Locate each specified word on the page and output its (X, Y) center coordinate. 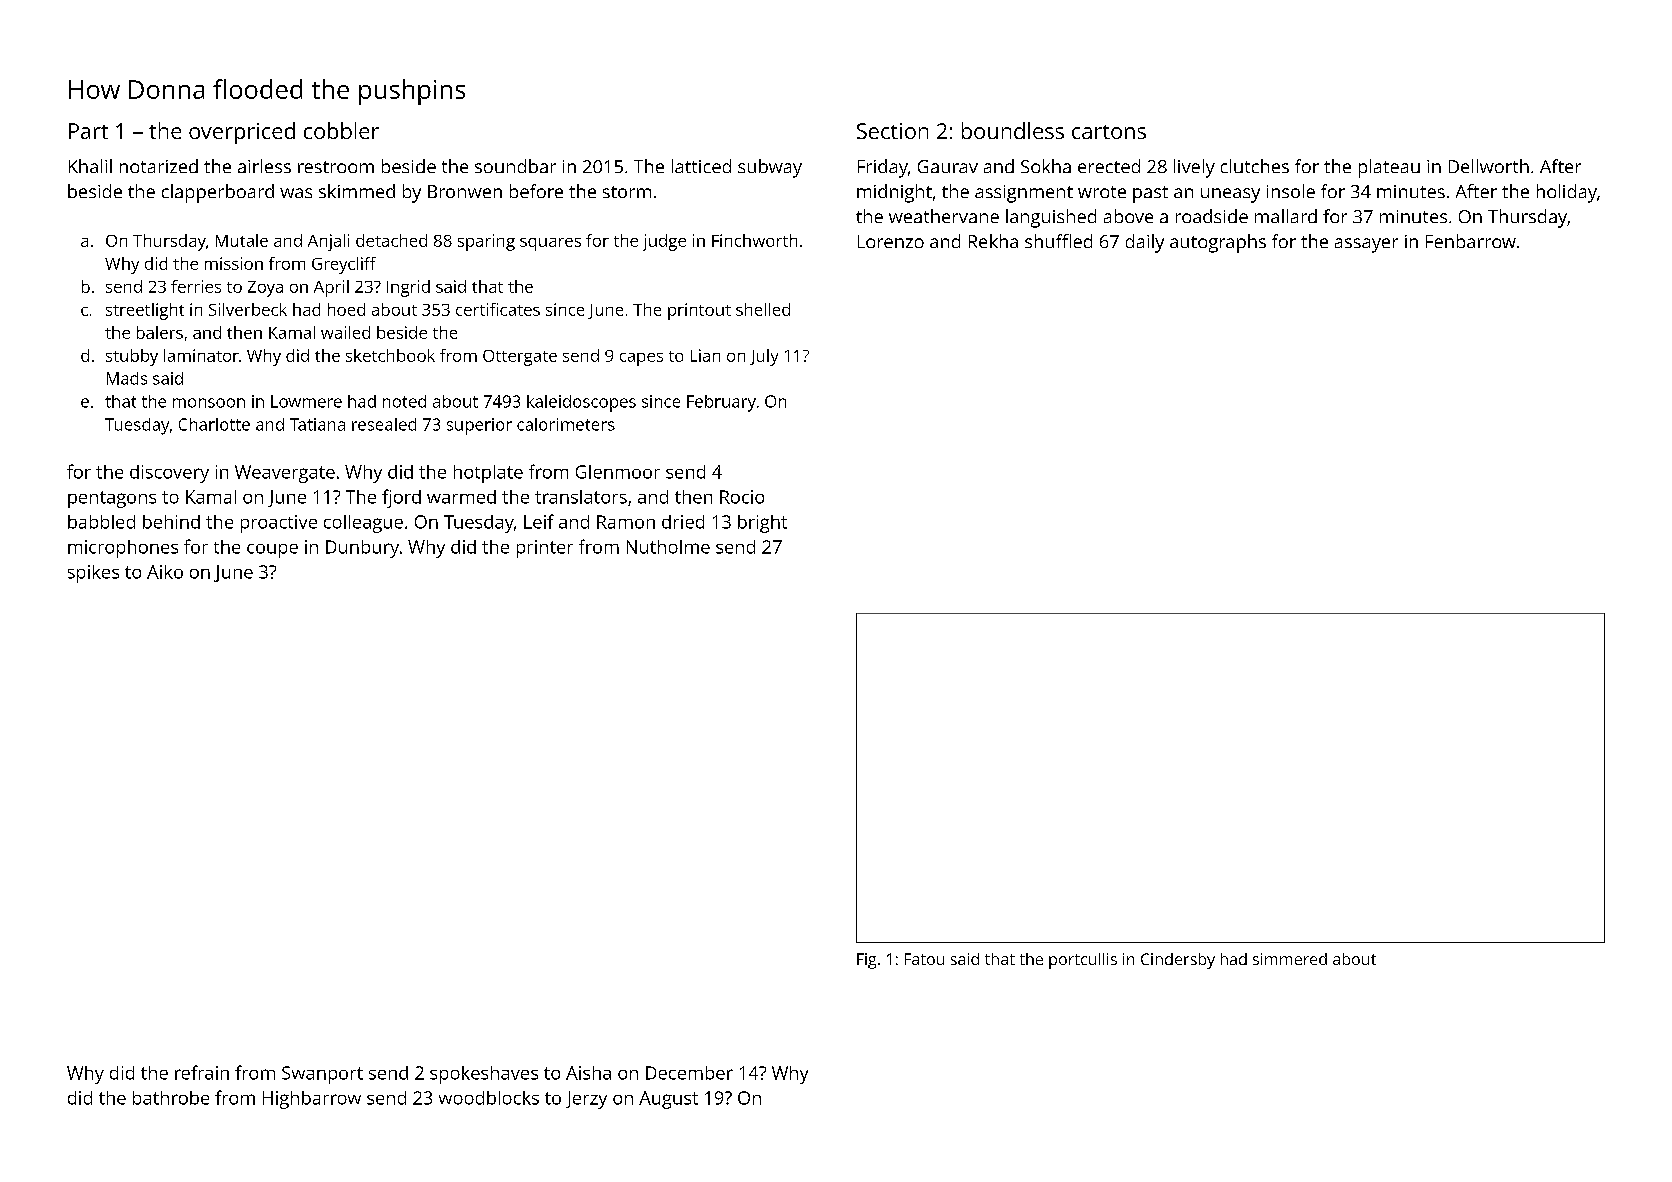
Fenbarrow (1471, 241)
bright (762, 524)
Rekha (993, 241)
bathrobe (171, 1098)
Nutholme (668, 547)
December (689, 1073)
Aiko (165, 572)
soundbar (515, 166)
